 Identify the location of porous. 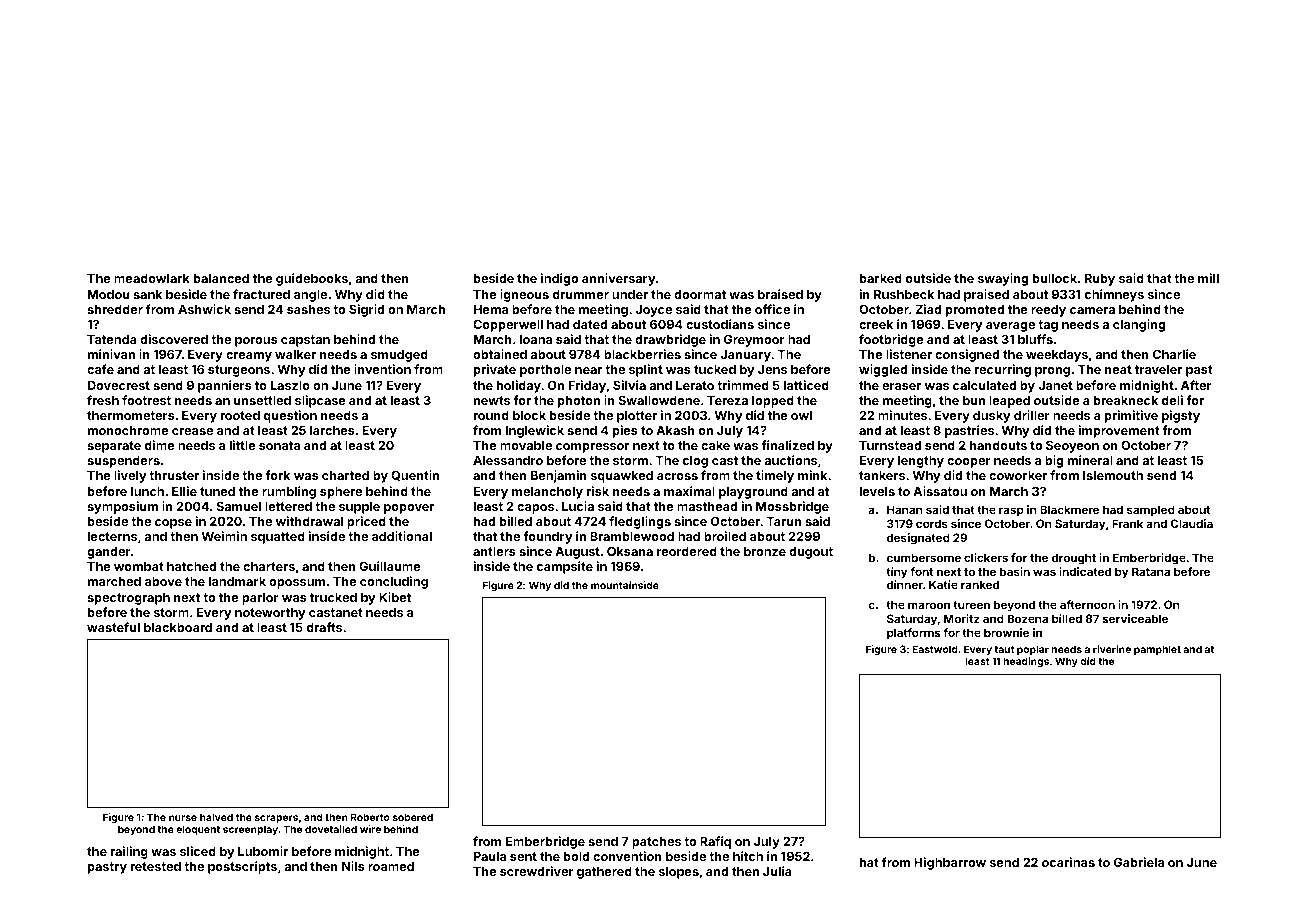
(256, 342).
